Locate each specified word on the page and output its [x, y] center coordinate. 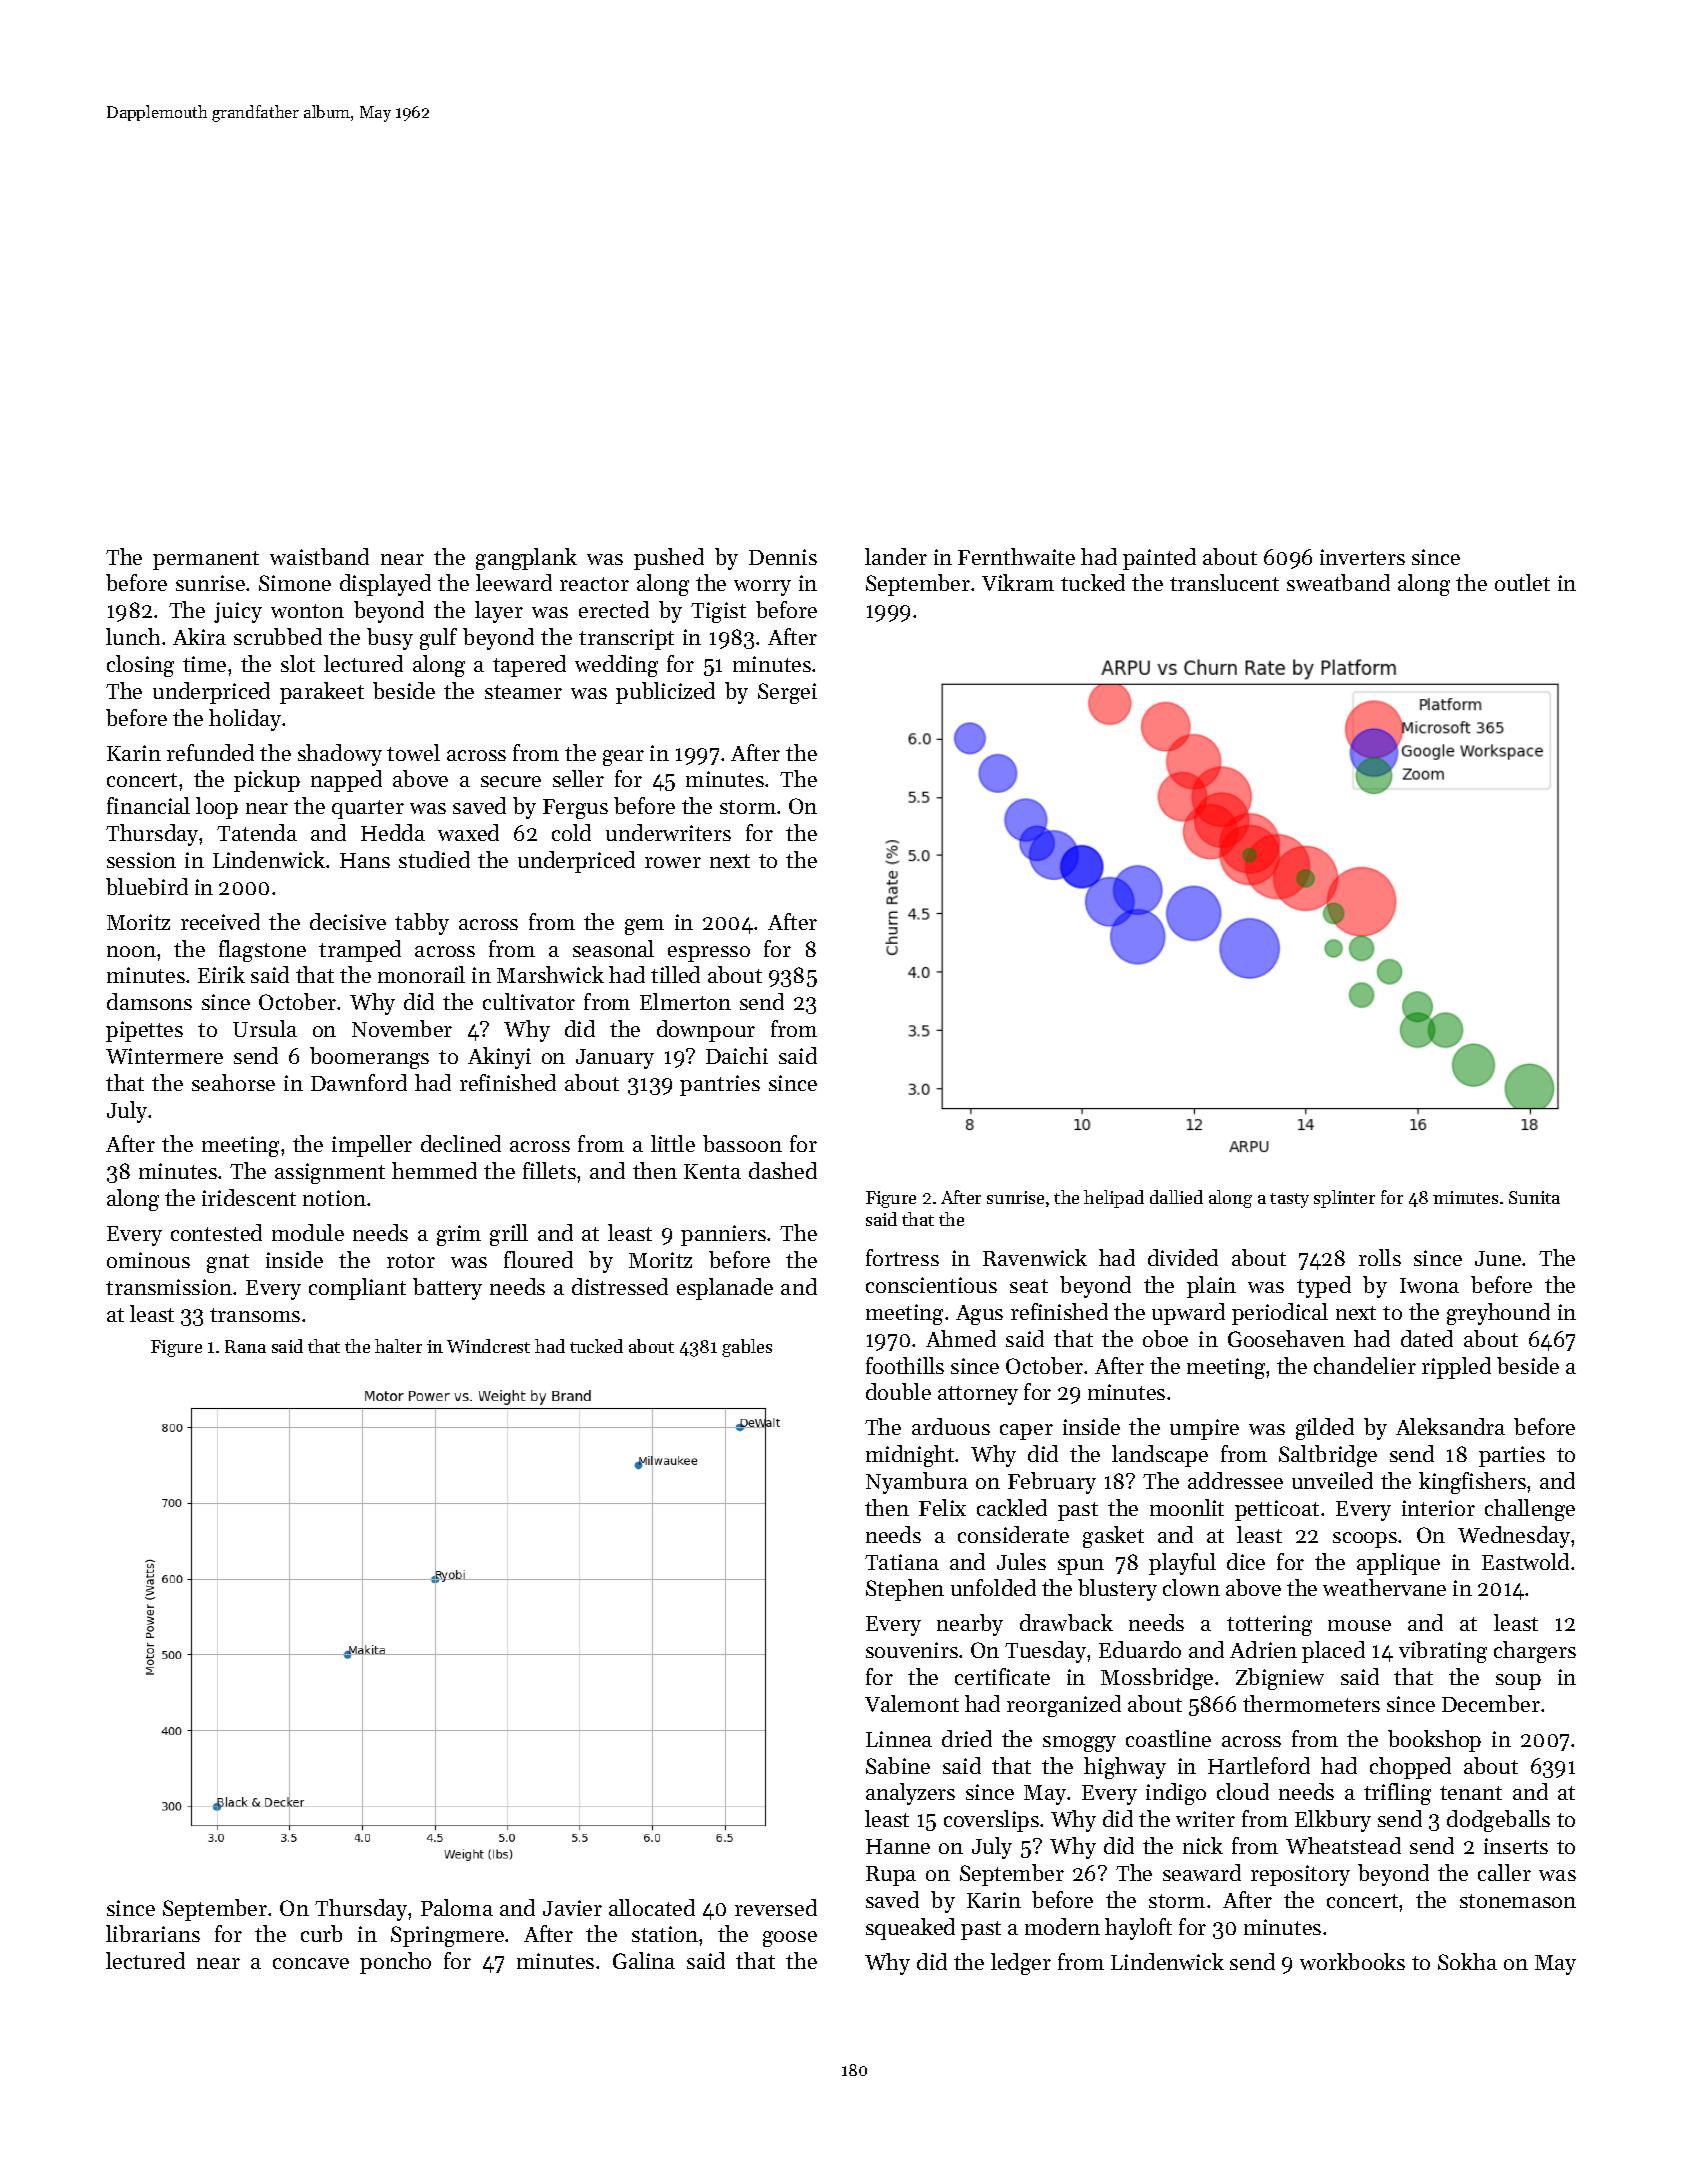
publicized [665, 693]
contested [216, 1232]
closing [140, 666]
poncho [395, 1963]
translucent [1224, 582]
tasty [1289, 1200]
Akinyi [499, 1058]
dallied [1176, 1197]
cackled [1012, 1507]
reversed [776, 1907]
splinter [1344, 1199]
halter [398, 1346]
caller [1504, 1872]
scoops [1365, 1540]
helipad [1114, 1199]
